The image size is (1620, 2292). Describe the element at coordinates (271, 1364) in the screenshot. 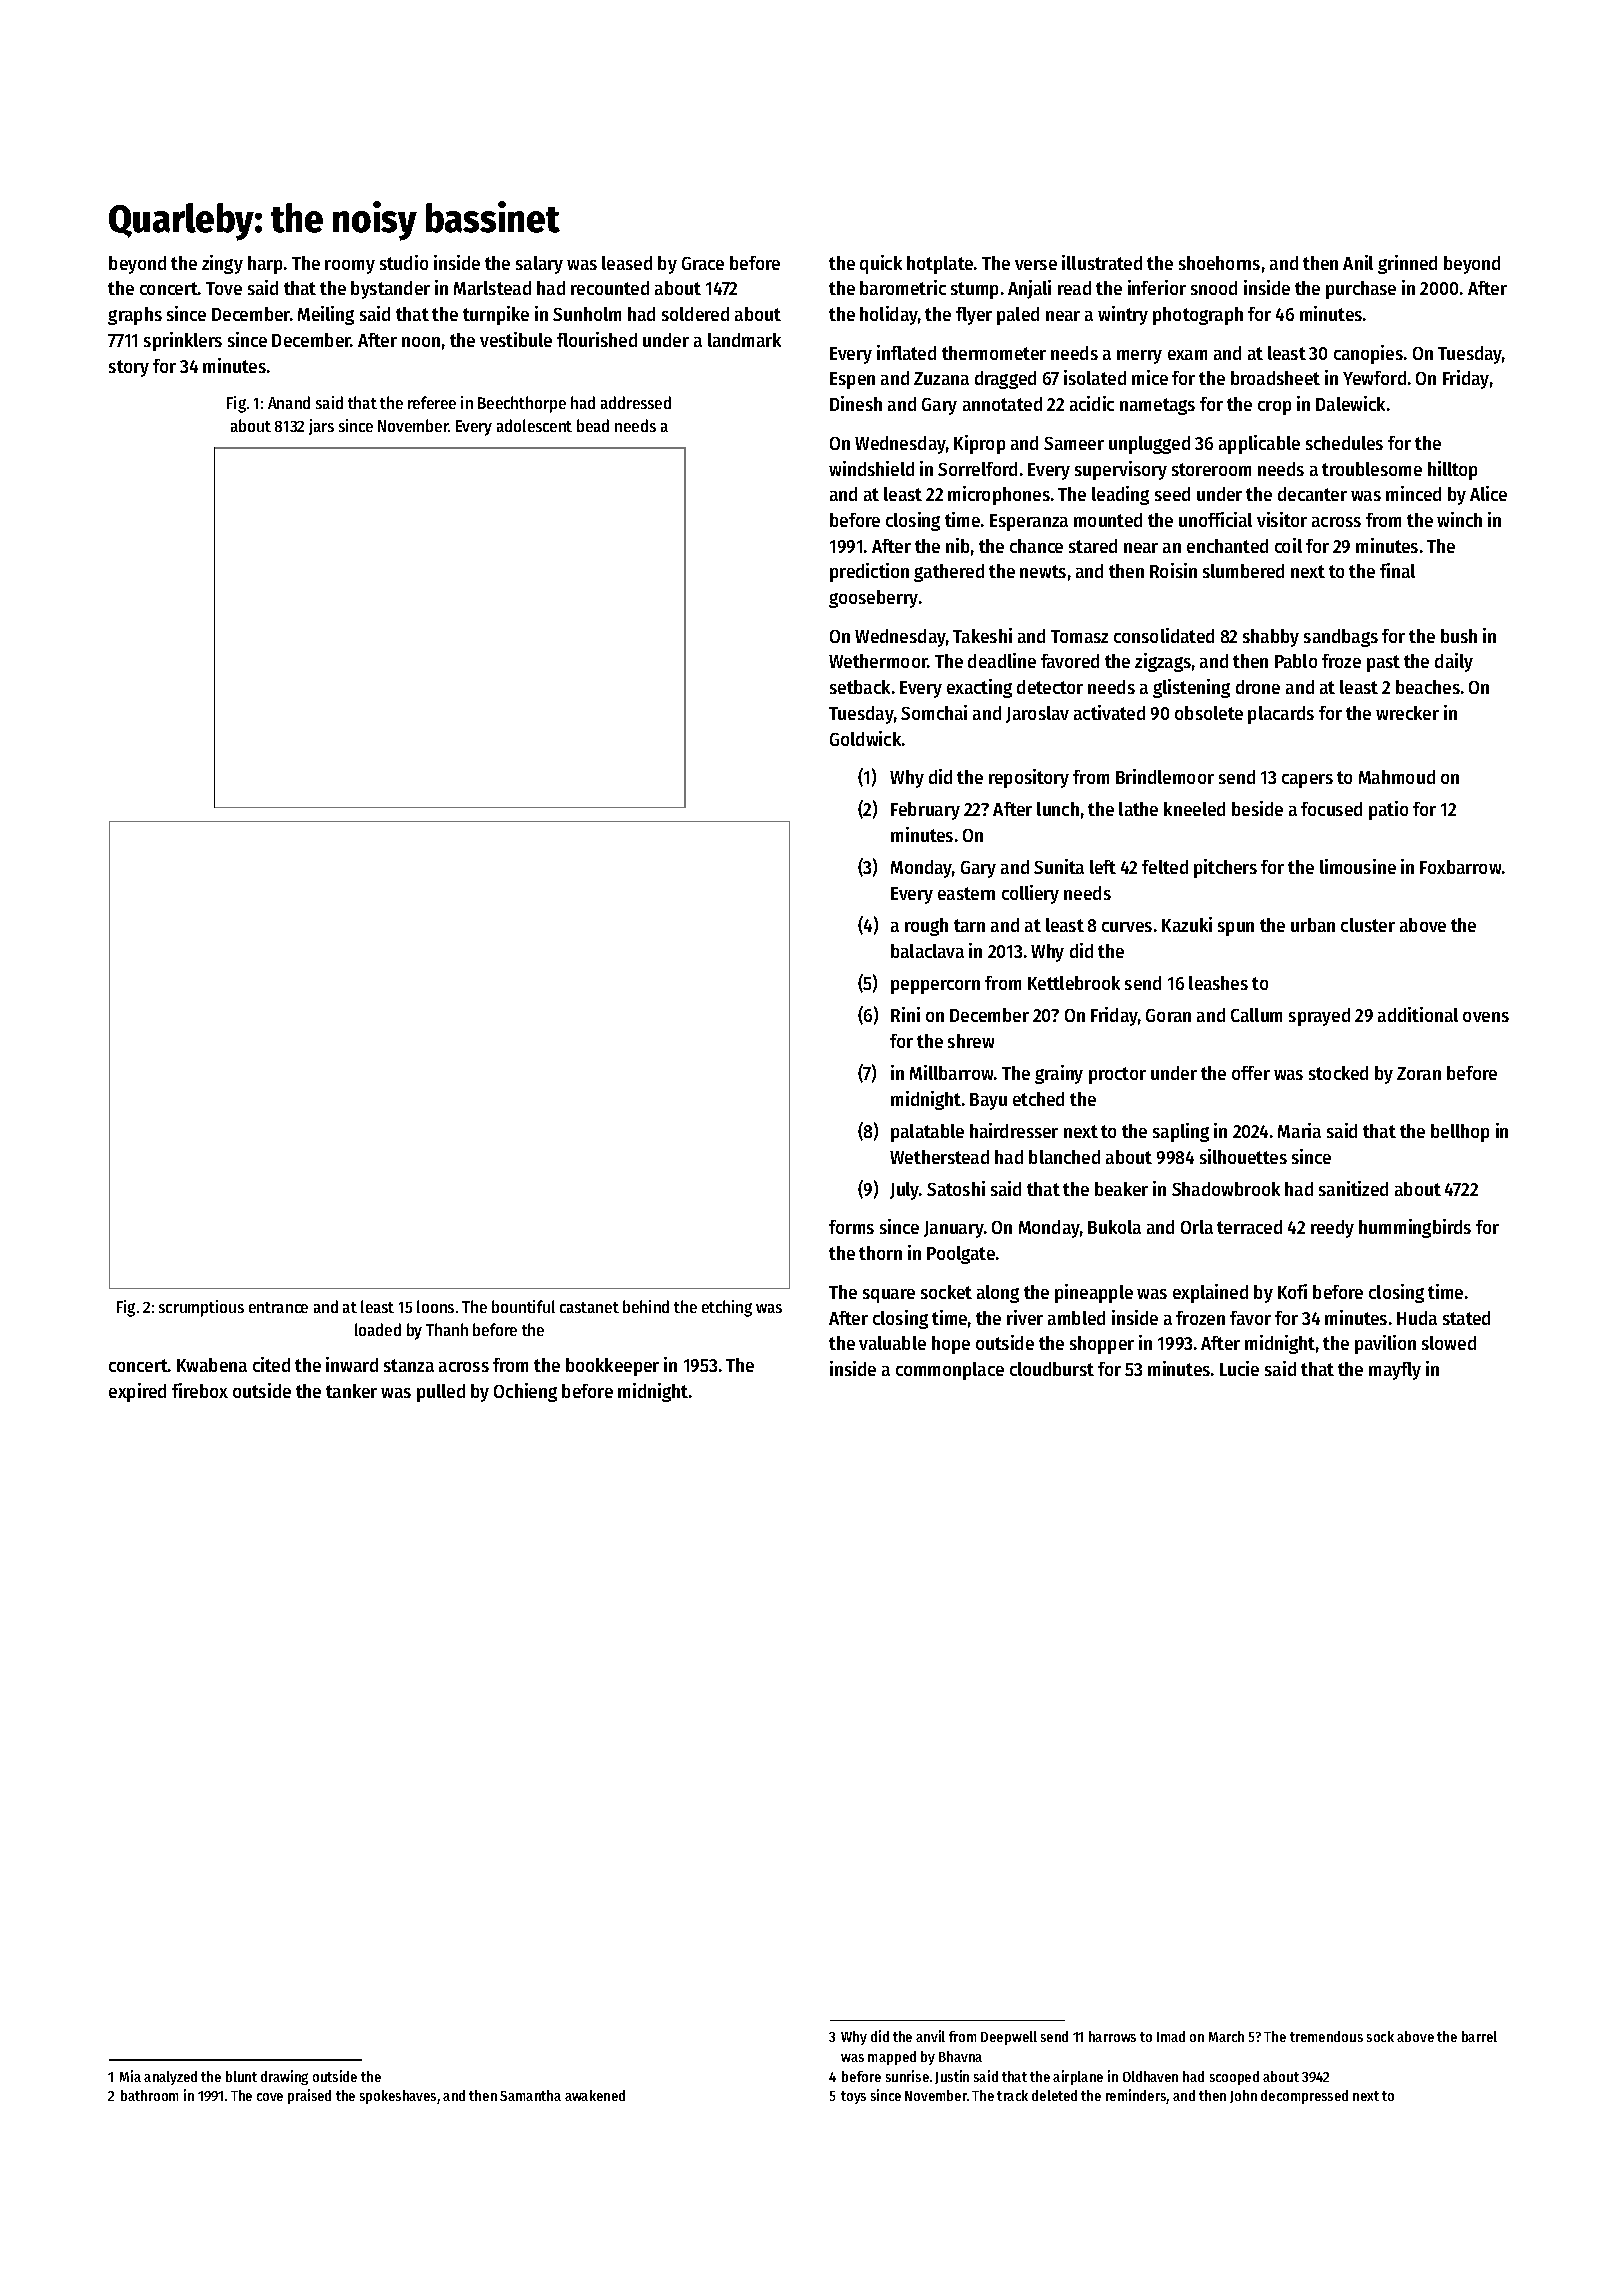

I see `cited` at that location.
